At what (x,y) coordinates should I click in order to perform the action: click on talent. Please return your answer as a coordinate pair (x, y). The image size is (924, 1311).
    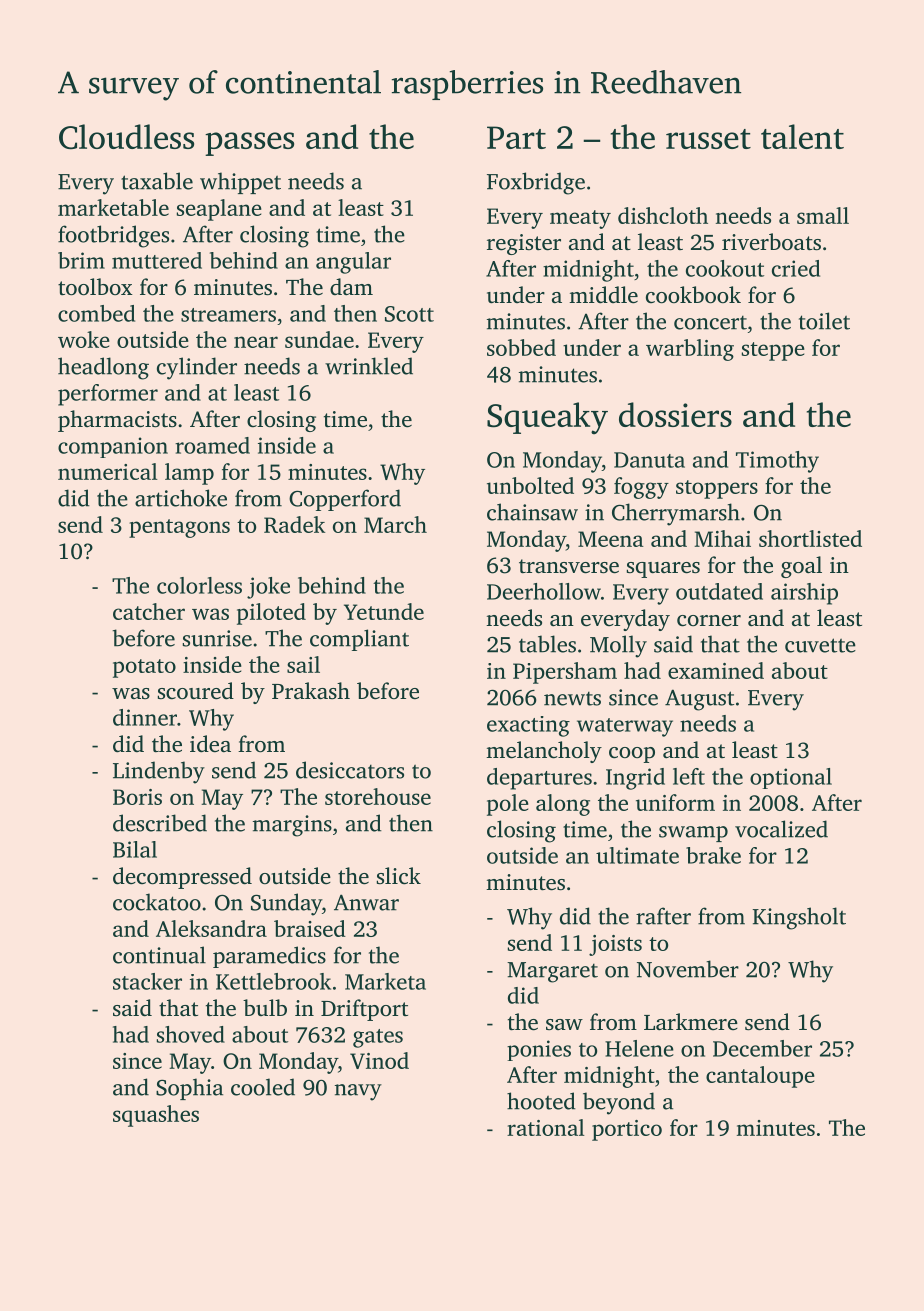
    Looking at the image, I should click on (802, 136).
